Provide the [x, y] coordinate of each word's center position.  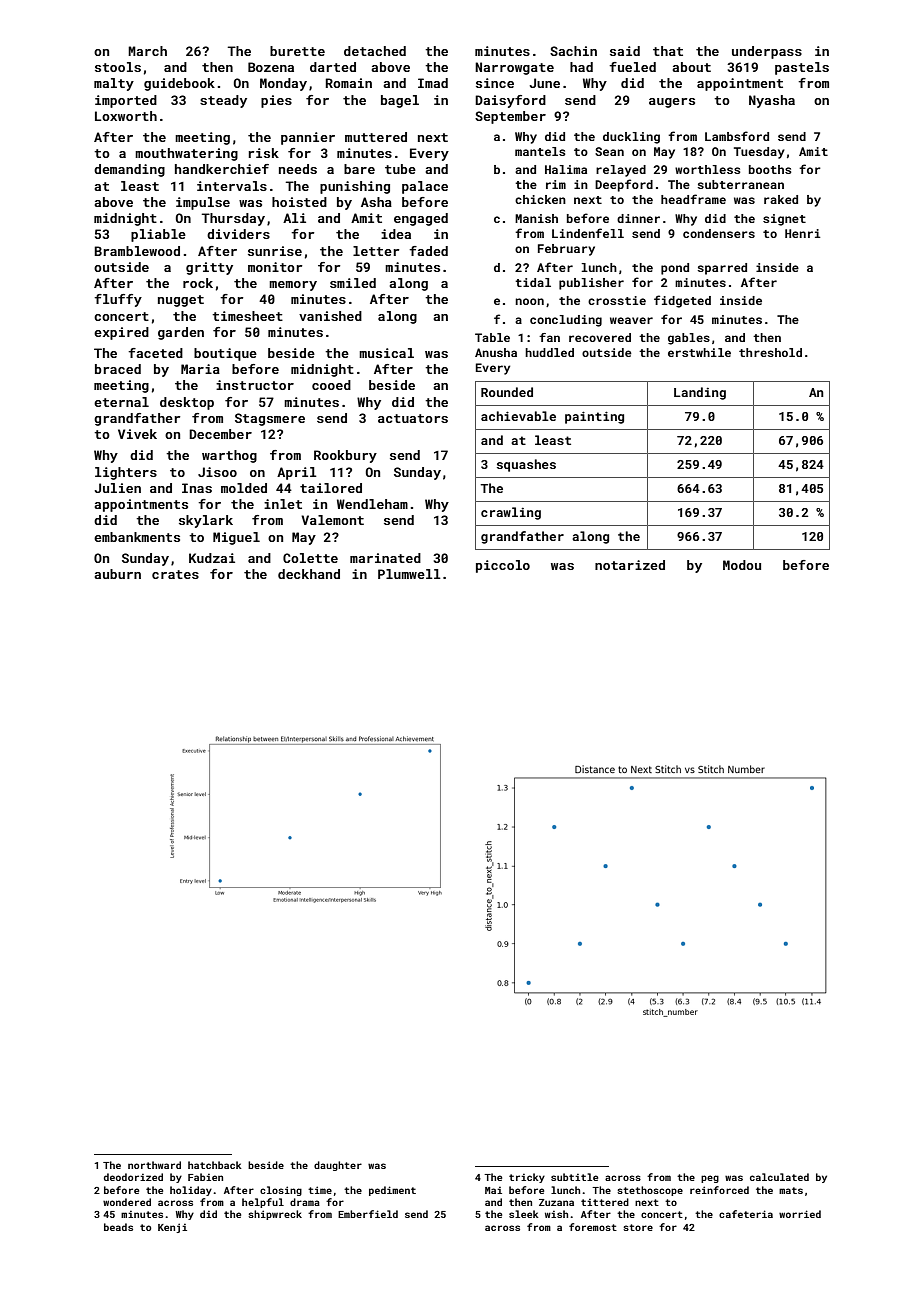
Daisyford [510, 101]
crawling [511, 513]
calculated [779, 1177]
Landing [700, 393]
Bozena [271, 67]
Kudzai [212, 558]
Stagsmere [270, 419]
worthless [708, 169]
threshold [770, 352]
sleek [524, 1214]
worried [800, 1214]
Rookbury [345, 456]
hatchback [215, 1165]
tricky [527, 1178]
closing [281, 1191]
